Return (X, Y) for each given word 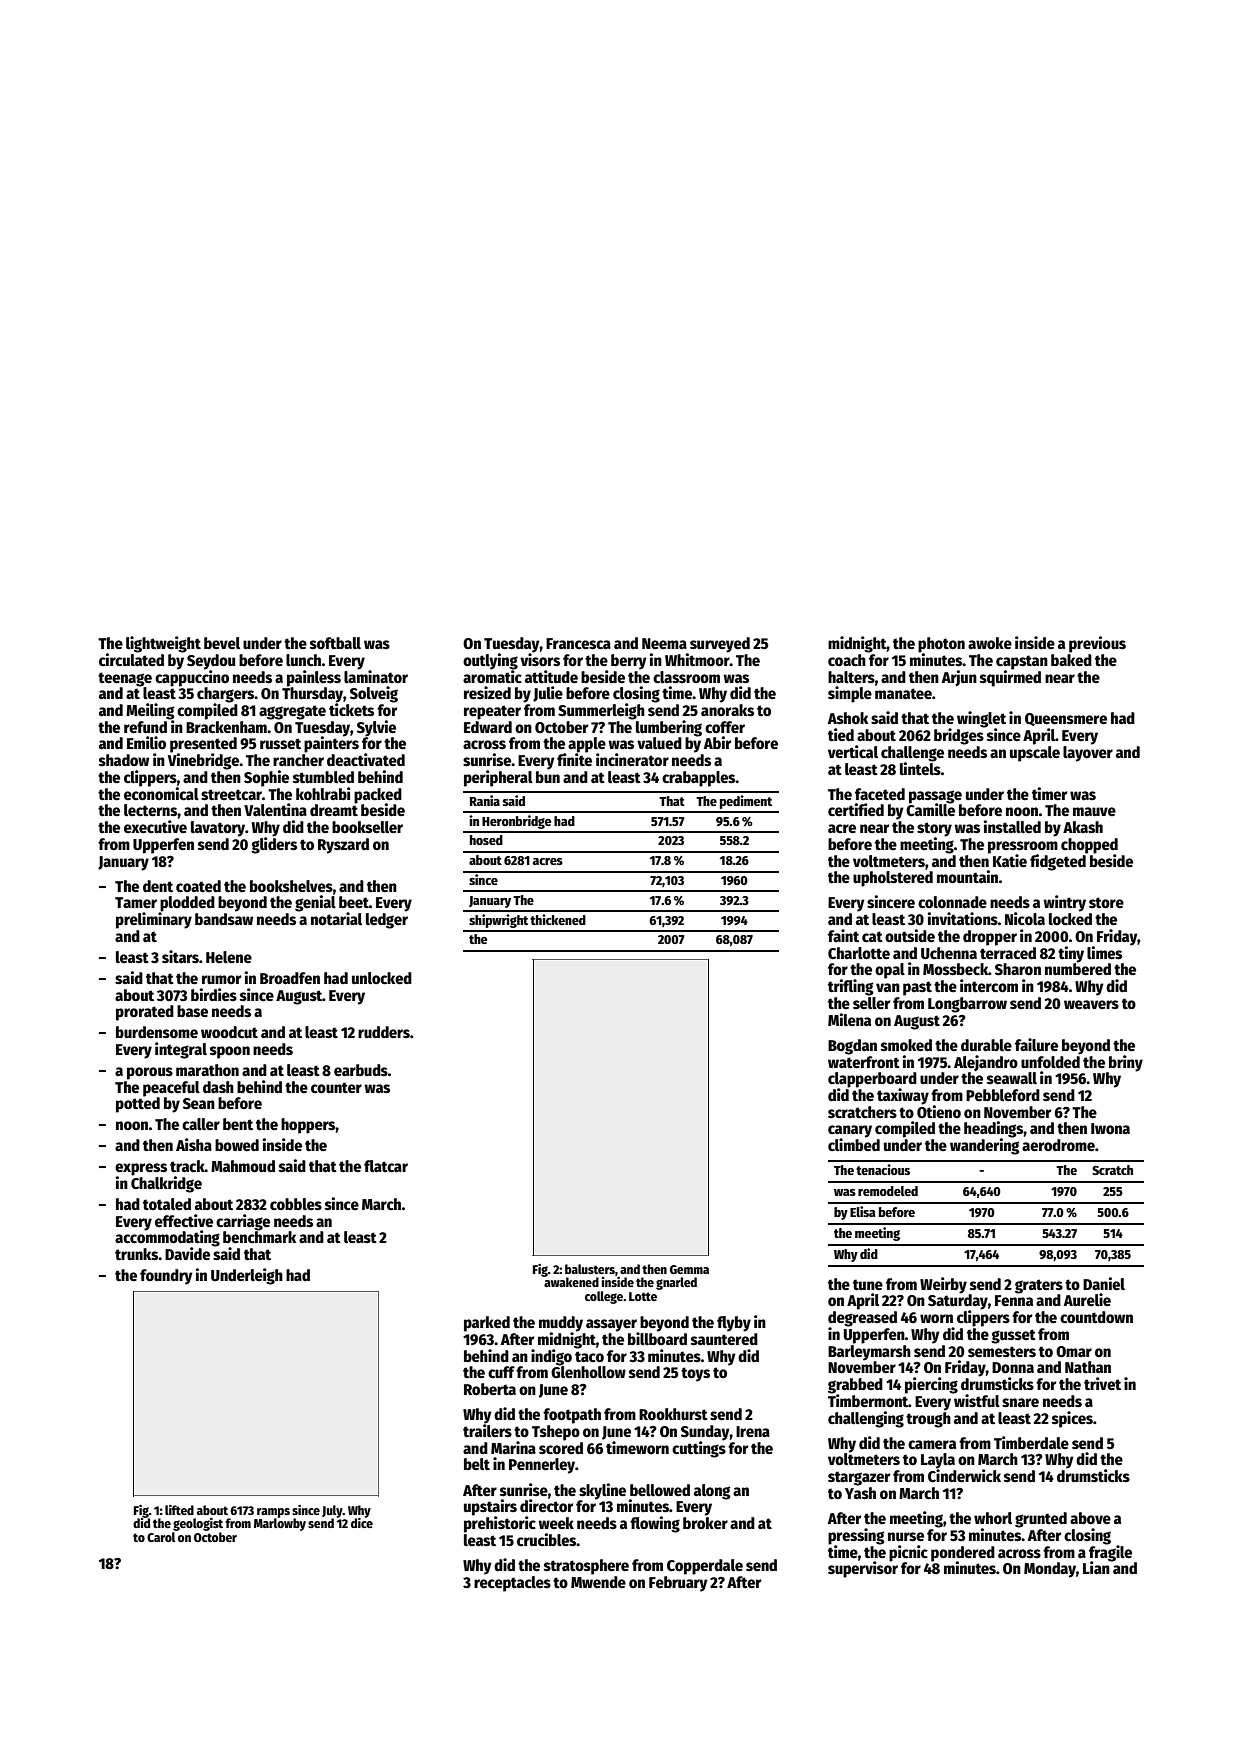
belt (477, 1464)
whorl (993, 1518)
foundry (166, 1277)
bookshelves (291, 886)
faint (843, 935)
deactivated (366, 760)
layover (1088, 754)
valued (659, 743)
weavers (1091, 1004)
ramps (273, 1513)
